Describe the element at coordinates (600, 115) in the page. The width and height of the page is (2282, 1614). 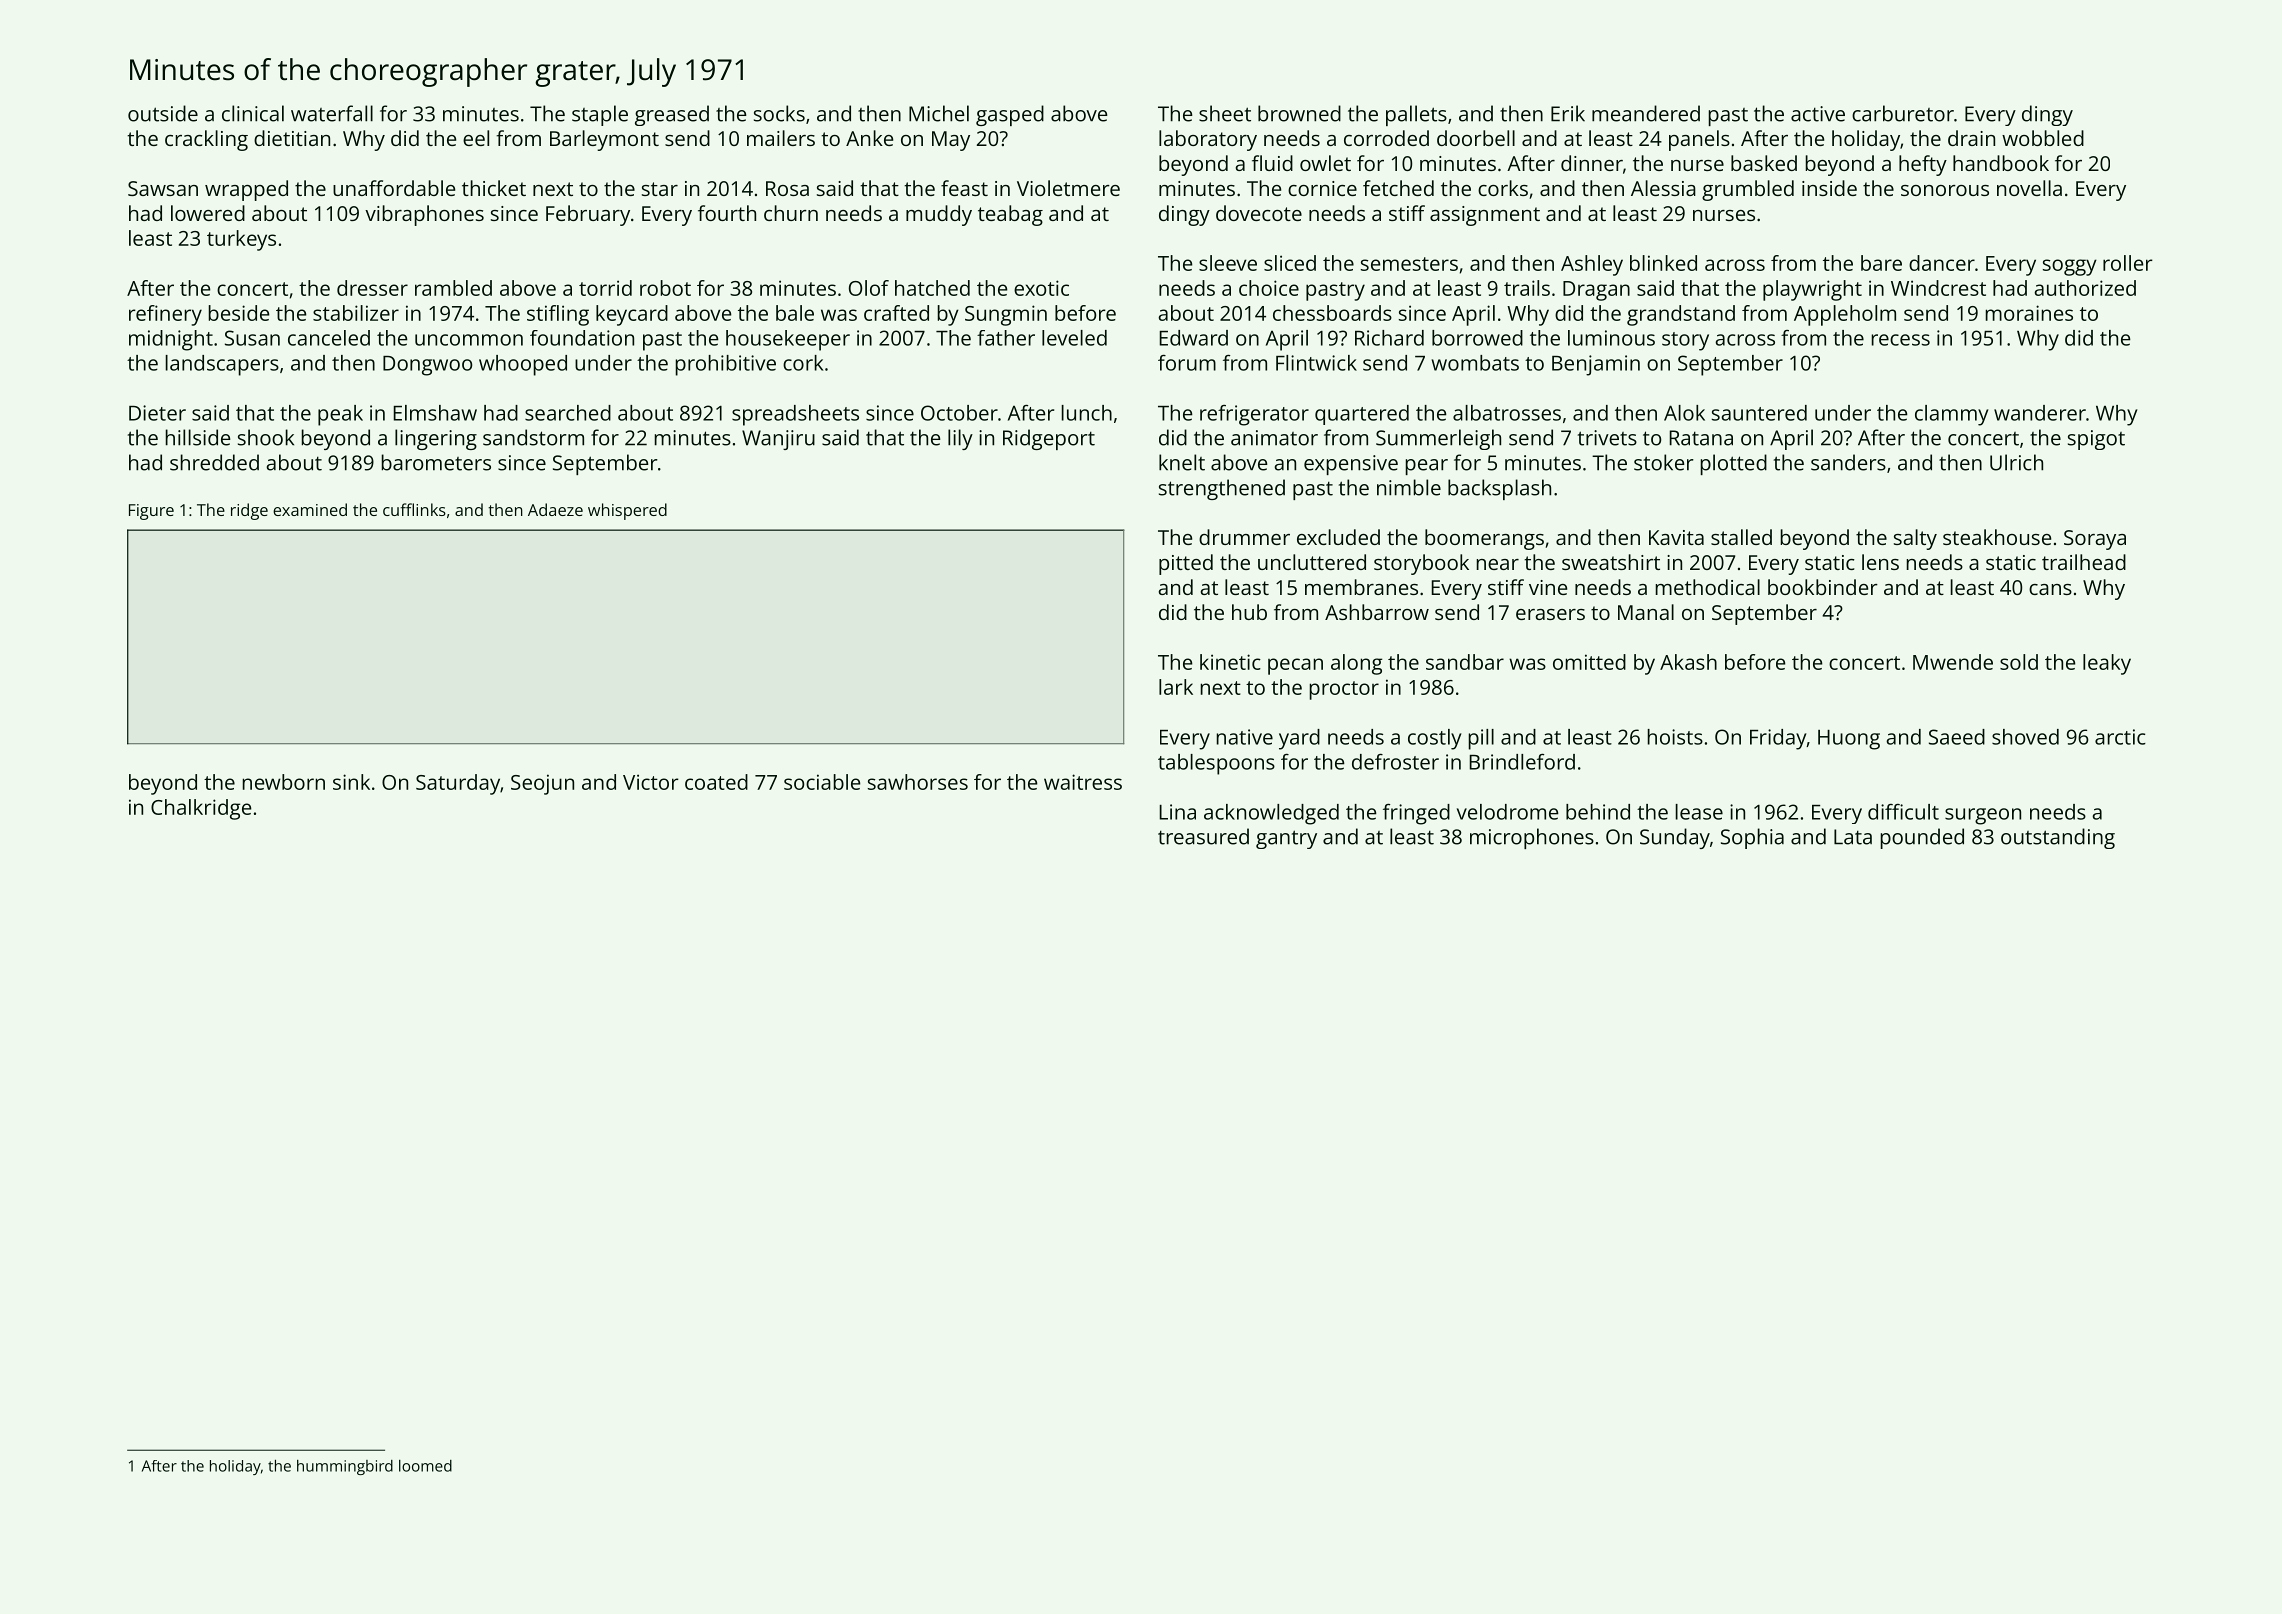
I see `staple` at that location.
